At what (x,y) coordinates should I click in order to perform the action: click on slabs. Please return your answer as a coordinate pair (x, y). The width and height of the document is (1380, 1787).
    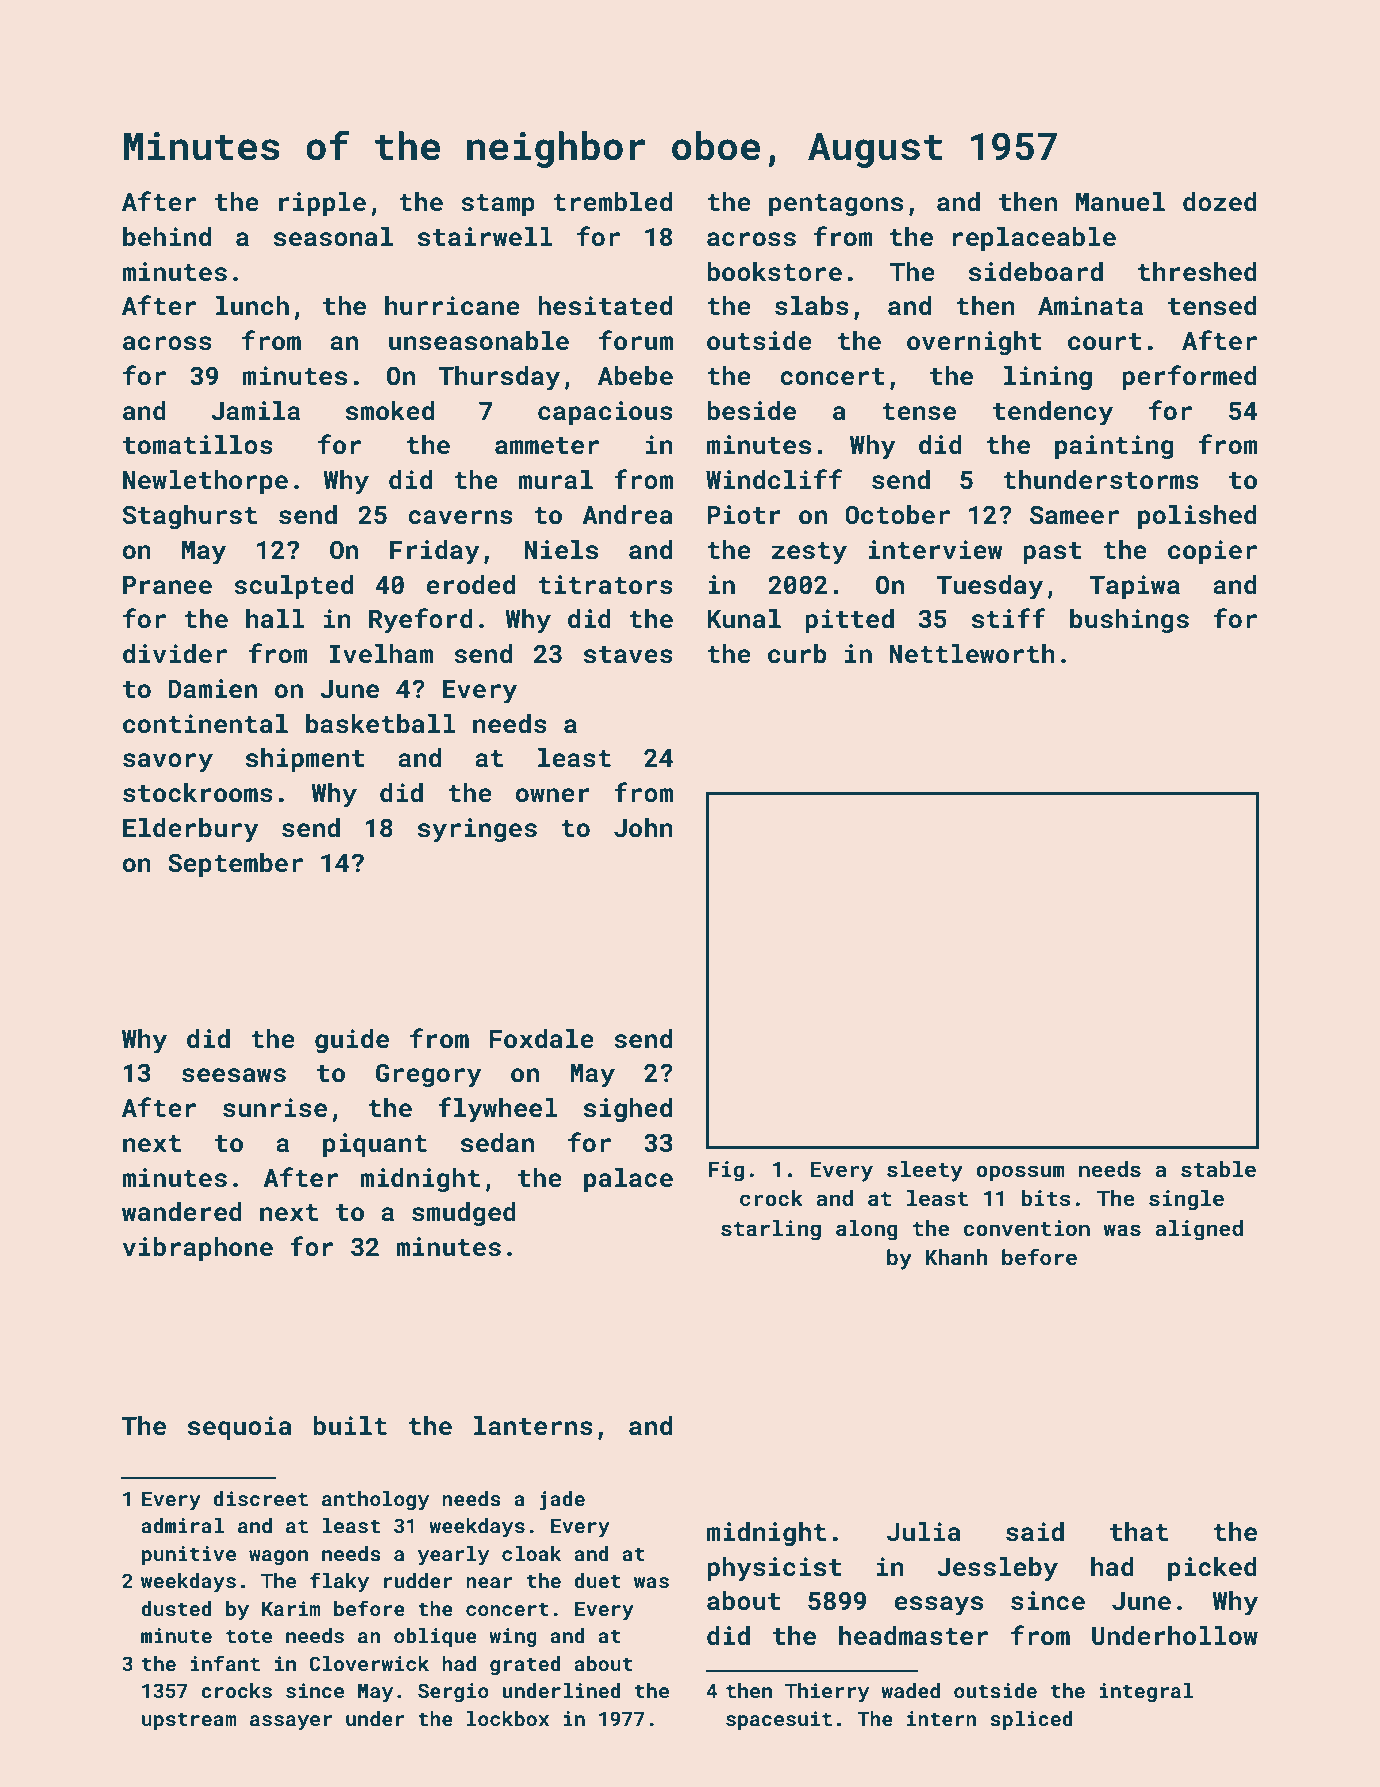
    Looking at the image, I should click on (812, 306).
